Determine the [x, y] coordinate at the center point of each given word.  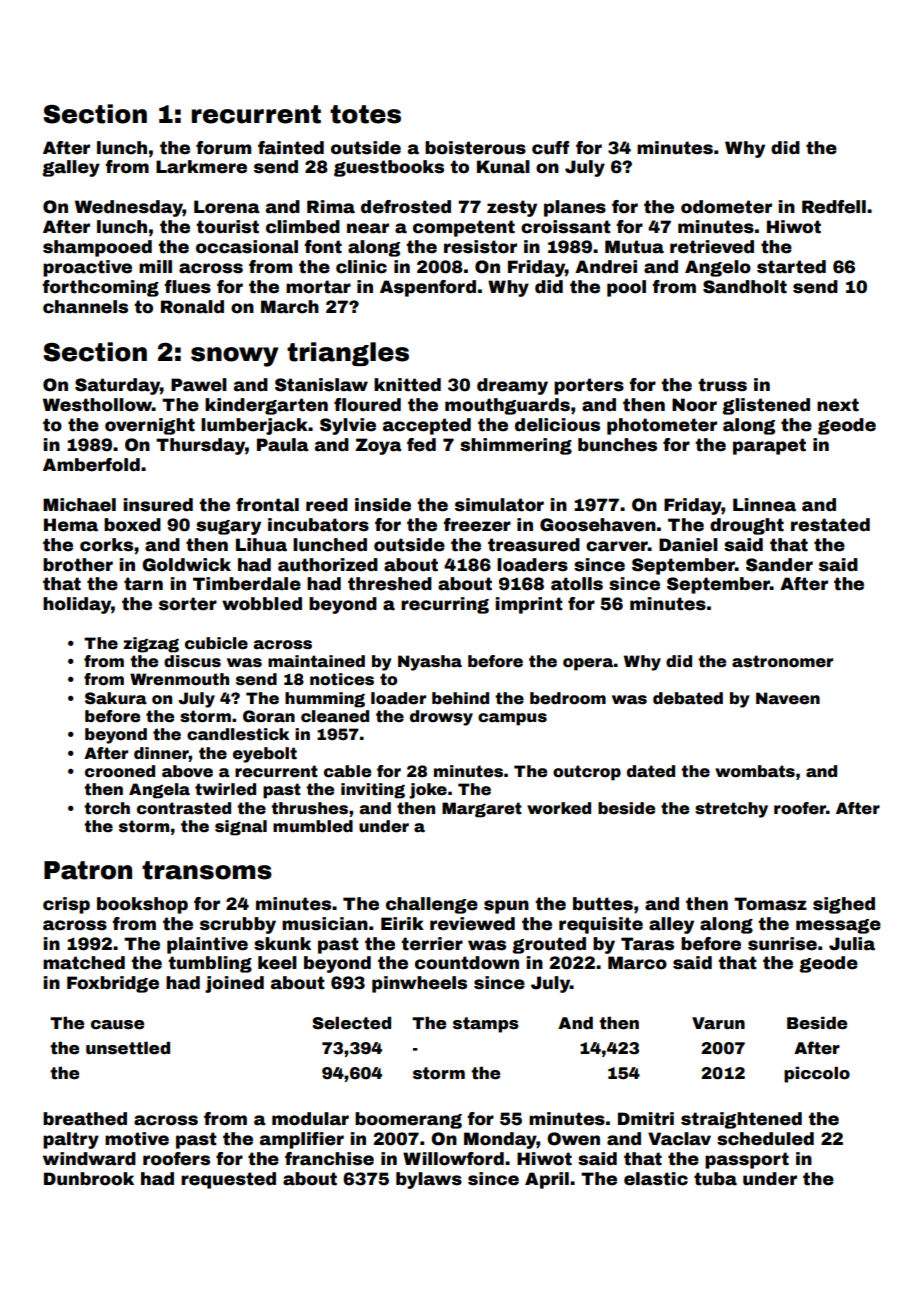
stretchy [731, 810]
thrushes [309, 808]
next [838, 405]
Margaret [482, 810]
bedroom [568, 698]
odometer [726, 207]
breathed [85, 1119]
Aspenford [428, 288]
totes [365, 114]
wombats [755, 771]
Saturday [117, 386]
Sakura [116, 698]
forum [223, 148]
